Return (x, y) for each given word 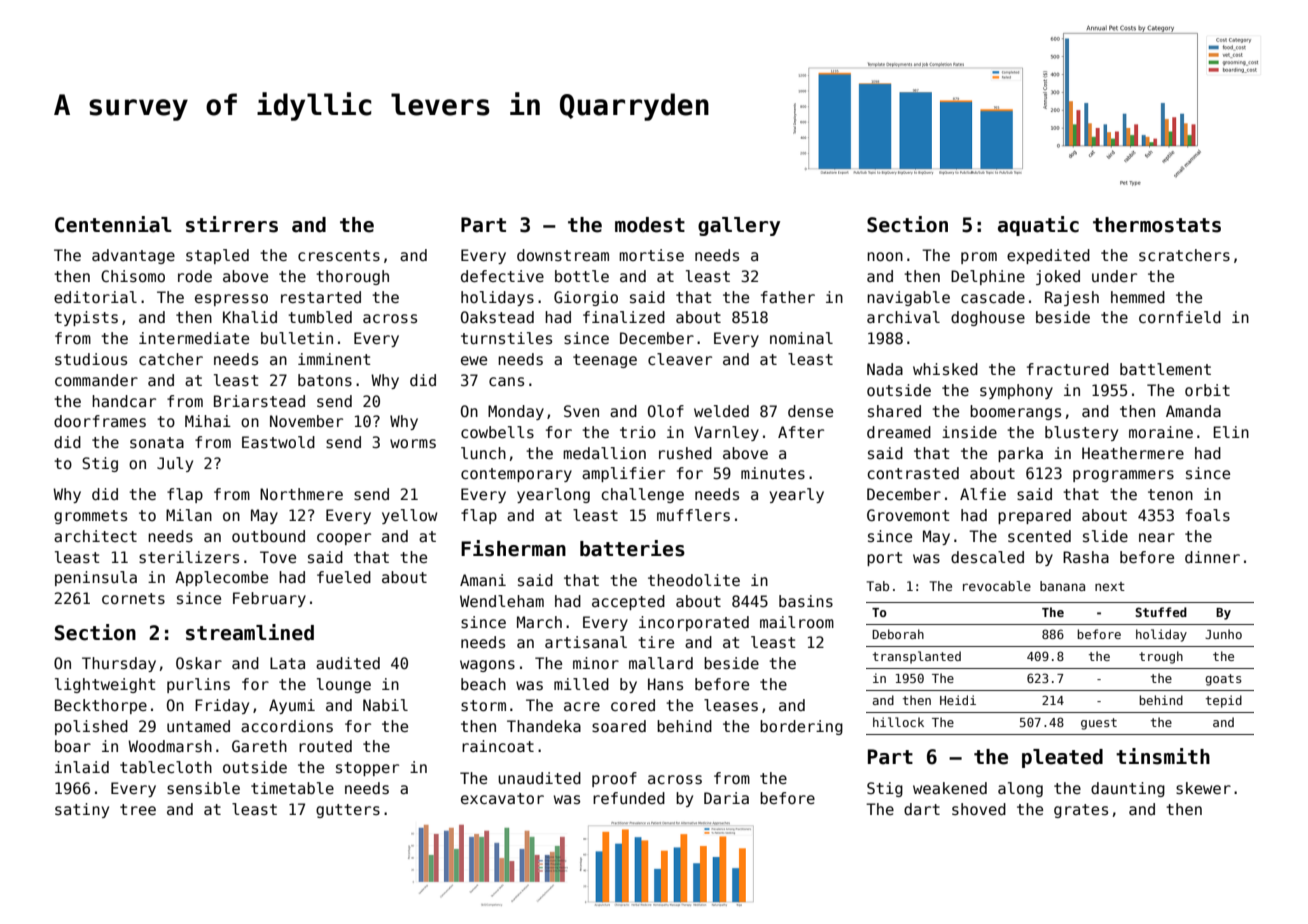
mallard (661, 663)
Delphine (988, 277)
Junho (1223, 634)
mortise (651, 255)
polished (91, 727)
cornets (133, 598)
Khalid (250, 317)
